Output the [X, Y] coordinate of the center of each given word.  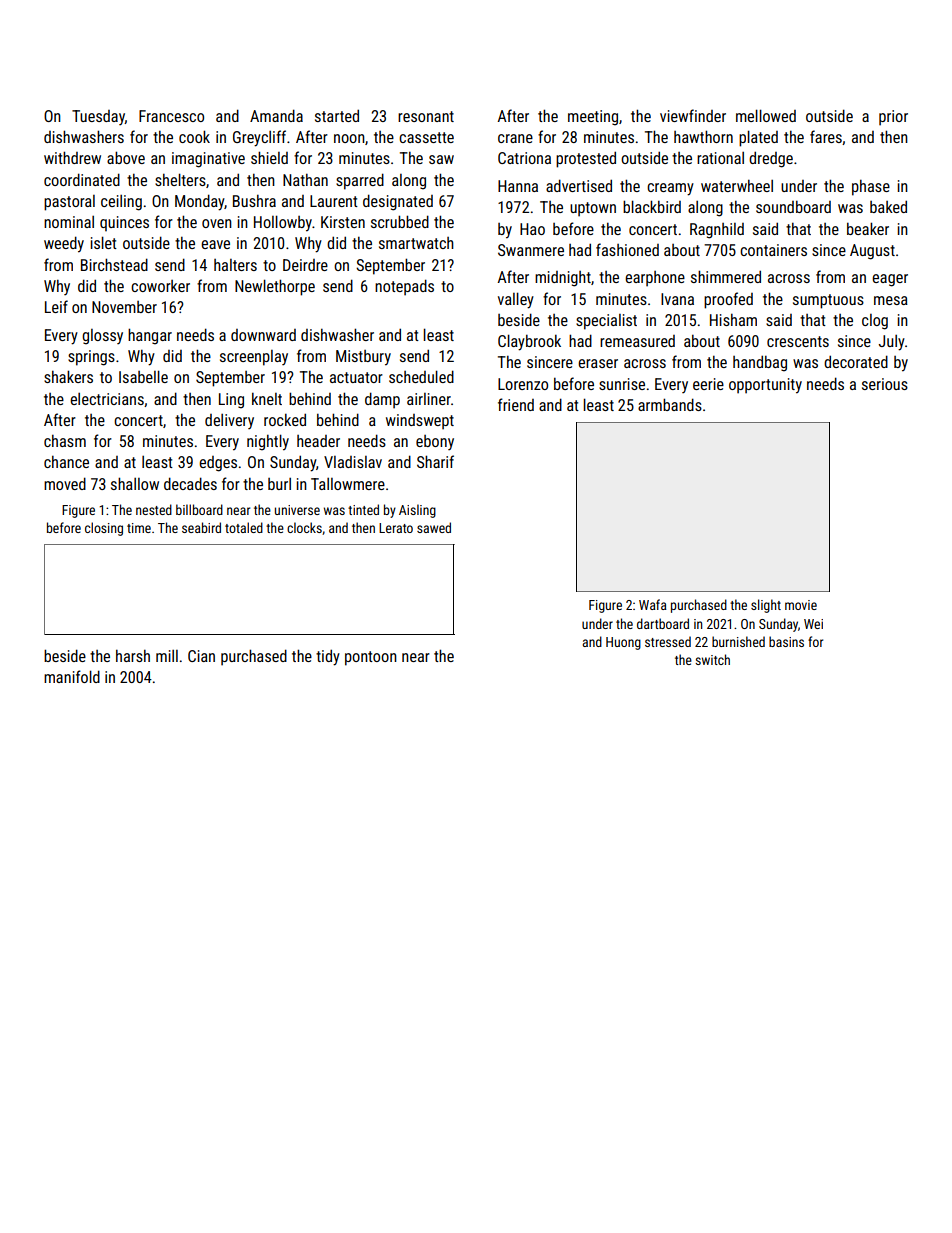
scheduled [421, 376]
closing [104, 529]
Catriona [524, 158]
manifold [72, 676]
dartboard [663, 623]
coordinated [82, 179]
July [892, 343]
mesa [891, 300]
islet [103, 242]
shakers [68, 376]
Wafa [653, 604]
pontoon [371, 658]
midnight [563, 279]
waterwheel [737, 185]
